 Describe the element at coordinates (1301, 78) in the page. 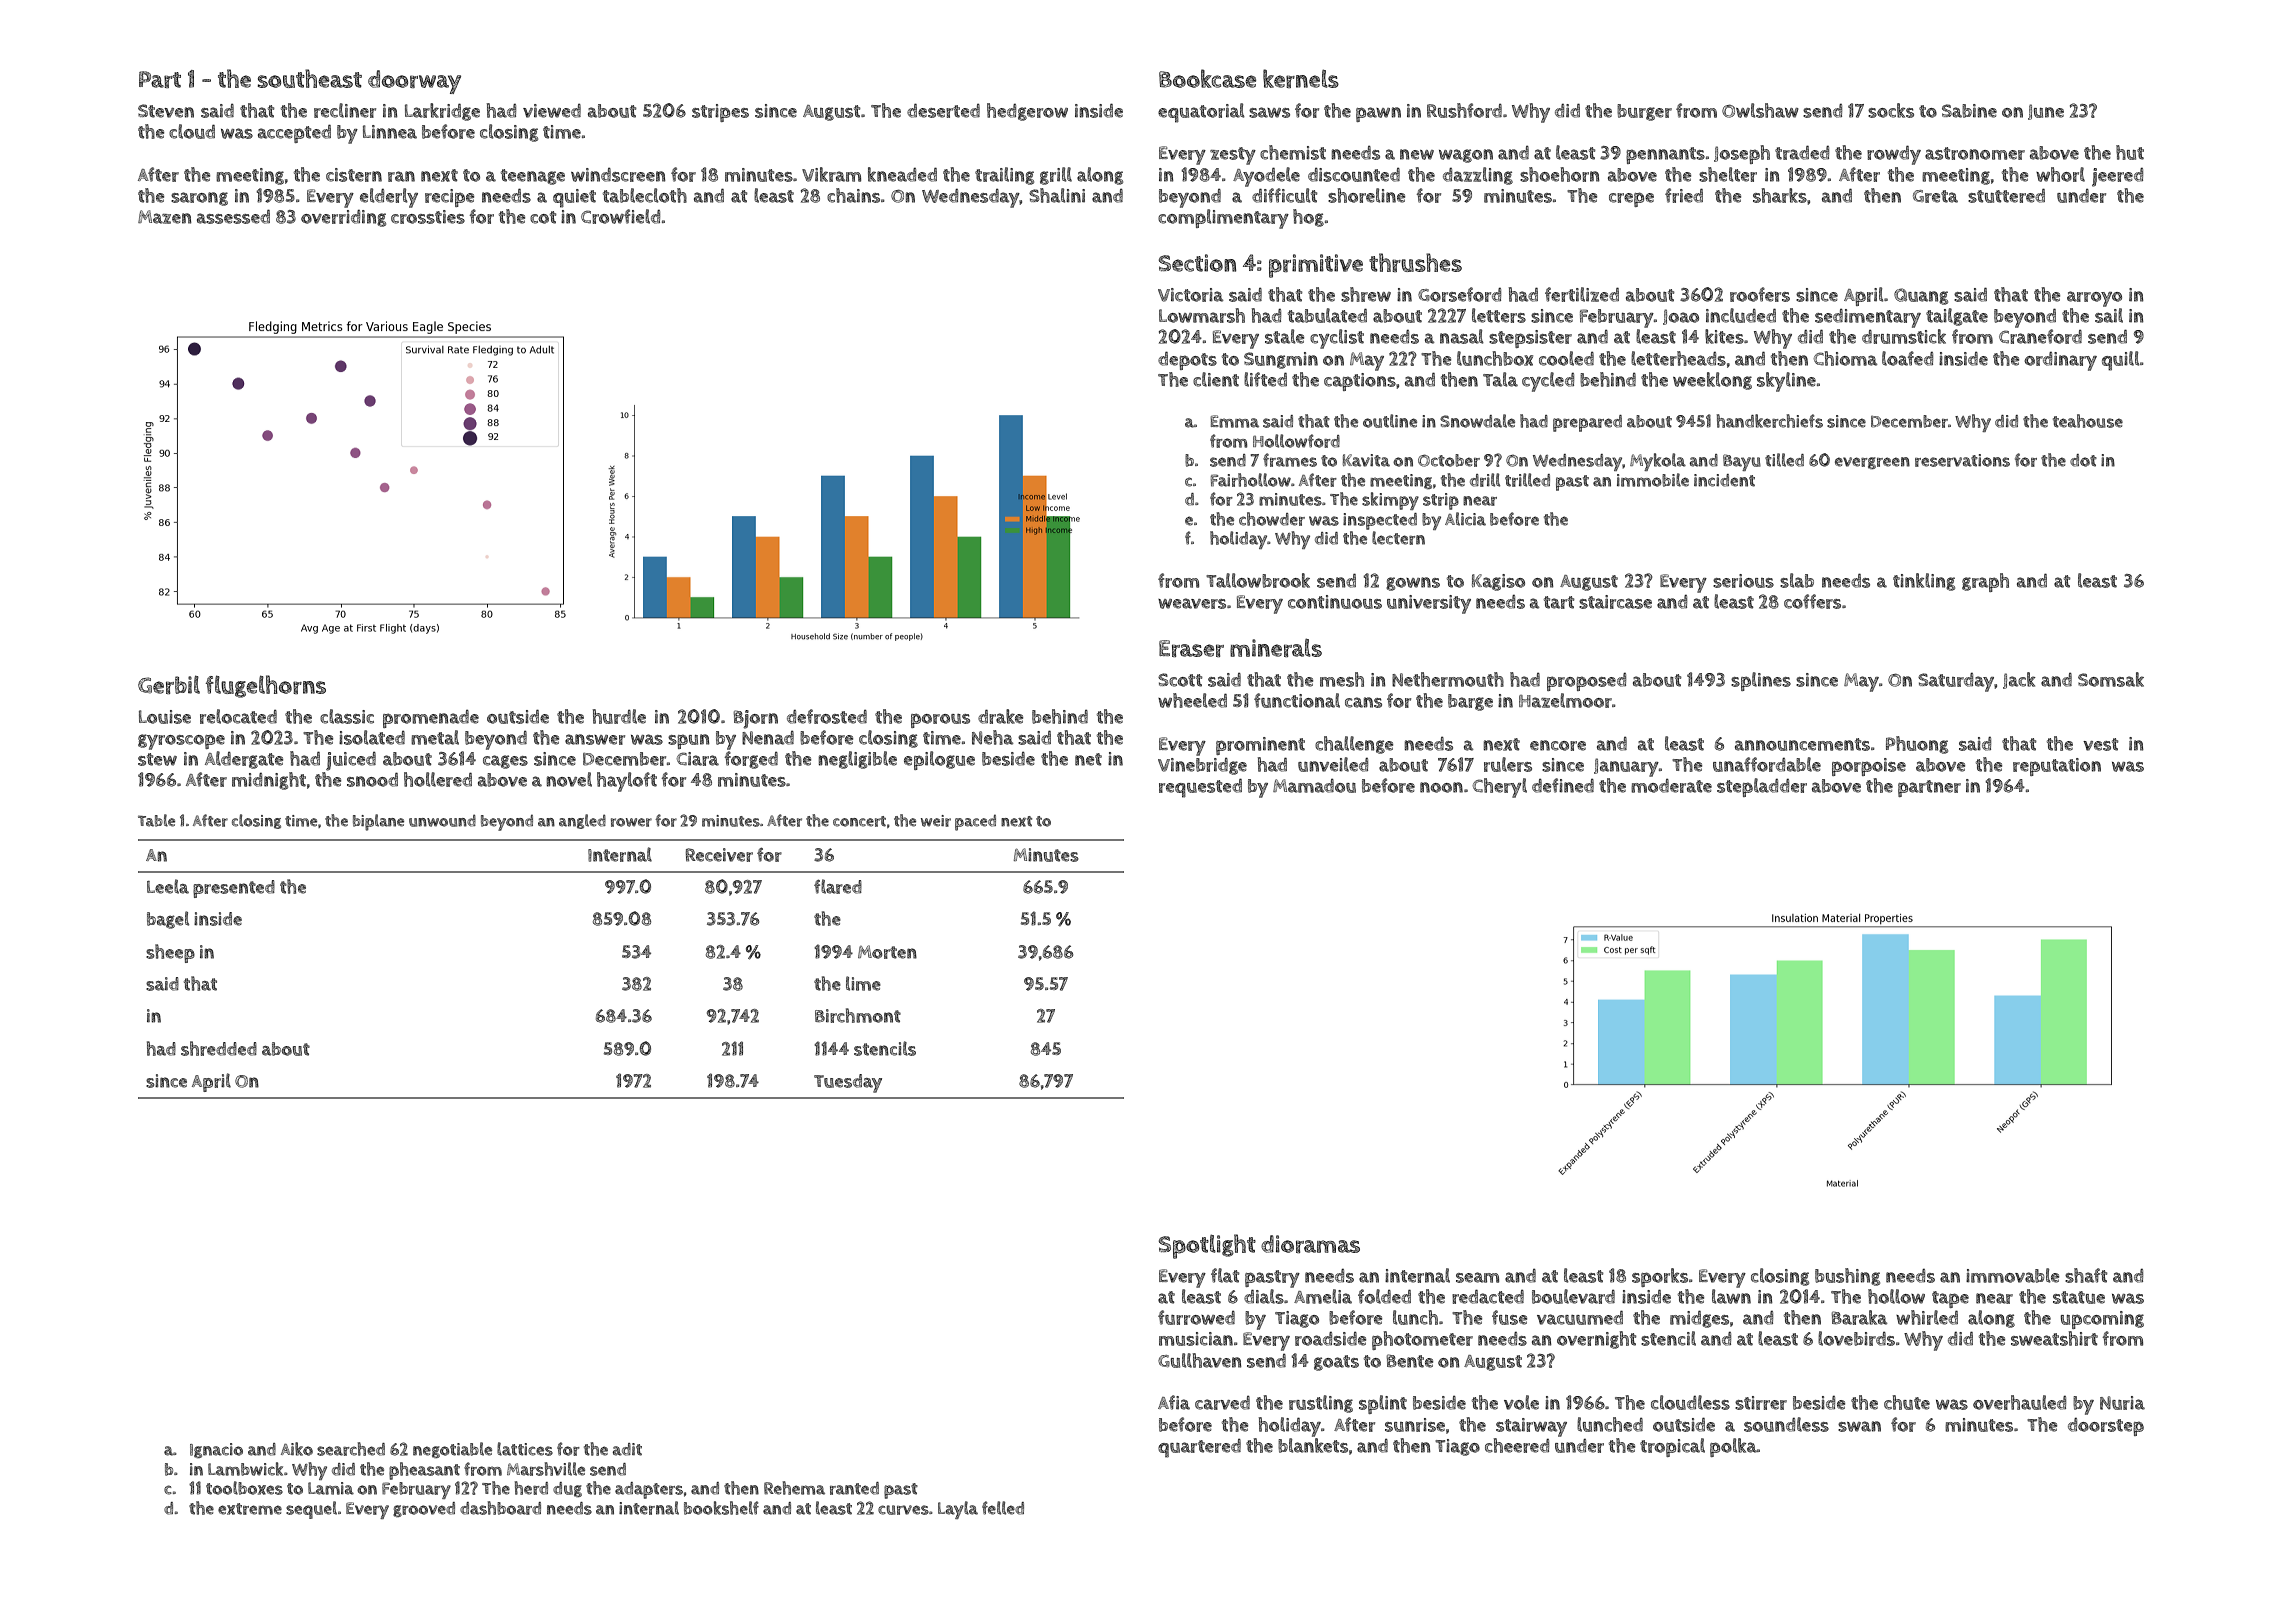

I see `kernels` at that location.
